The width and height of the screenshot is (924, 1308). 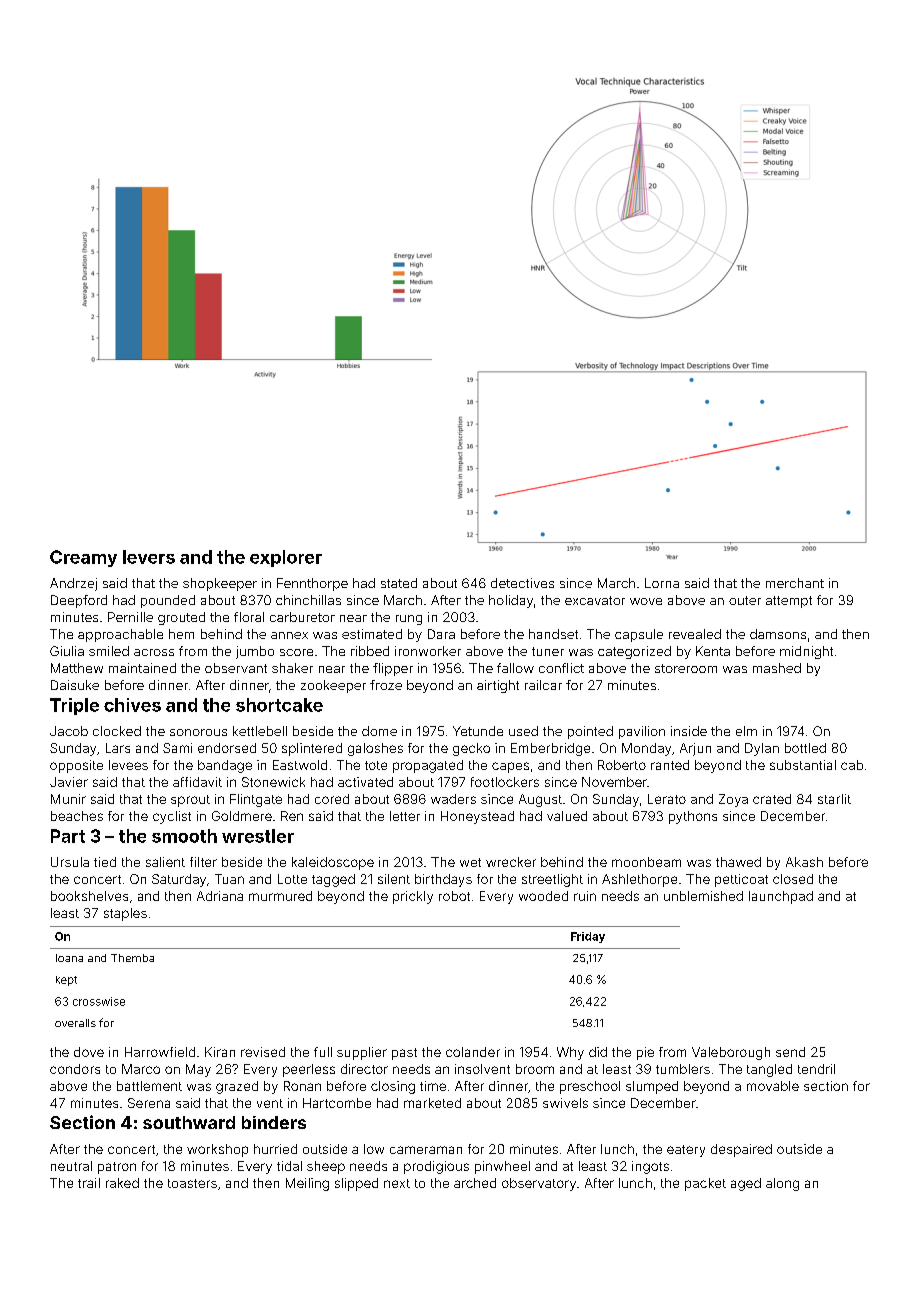 What do you see at coordinates (89, 1183) in the screenshot?
I see `trail` at bounding box center [89, 1183].
